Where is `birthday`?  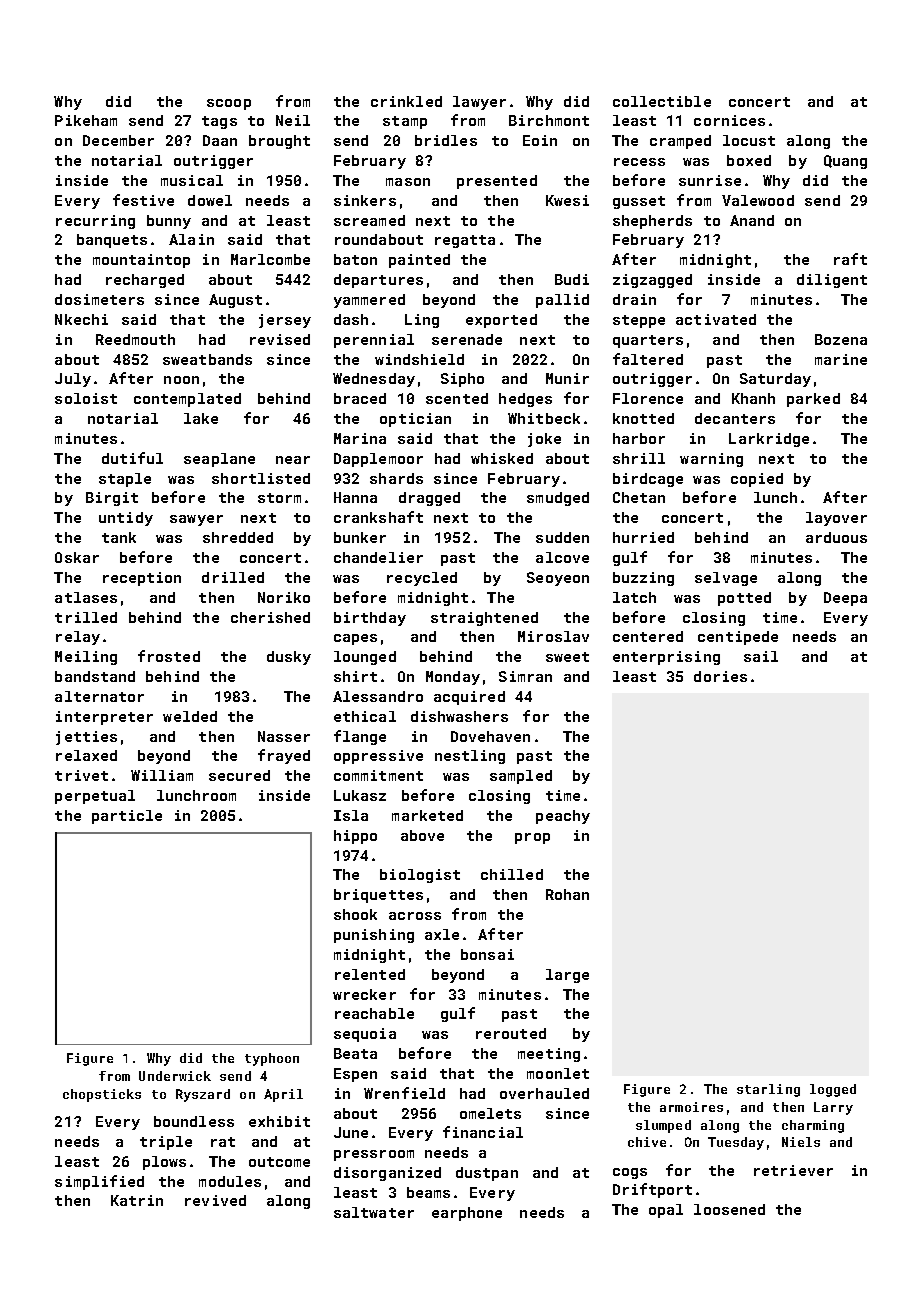 birthday is located at coordinates (370, 619).
